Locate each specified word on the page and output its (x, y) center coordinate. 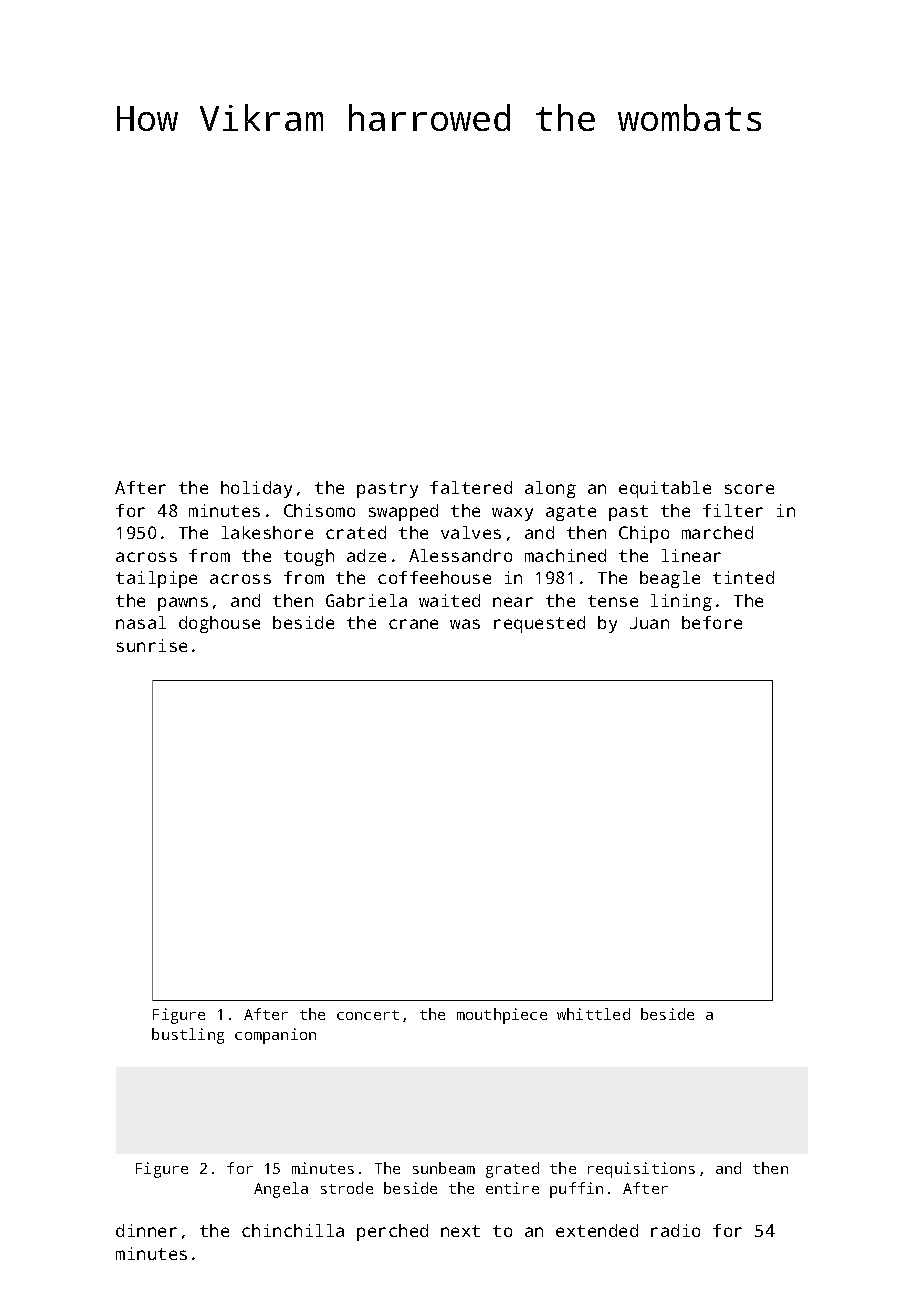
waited (449, 600)
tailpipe (156, 579)
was (465, 624)
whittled (593, 1014)
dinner (146, 1230)
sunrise (152, 645)
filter (733, 510)
